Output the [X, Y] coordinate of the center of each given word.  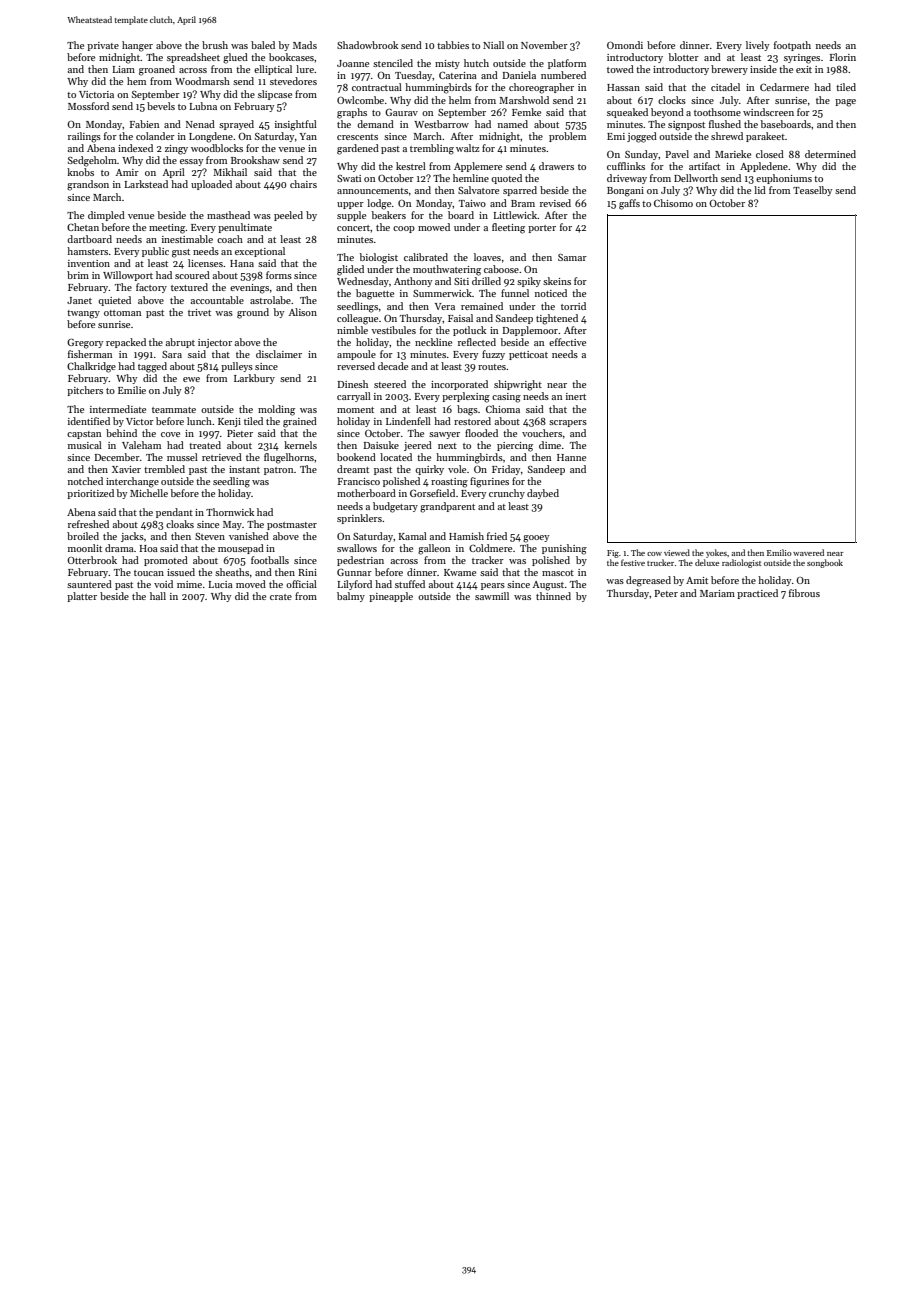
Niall [493, 45]
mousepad [241, 549]
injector [215, 343]
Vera [445, 306]
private [103, 46]
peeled [288, 216]
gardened [358, 149]
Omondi [625, 45]
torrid [573, 306]
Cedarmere [784, 87]
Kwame [460, 572]
